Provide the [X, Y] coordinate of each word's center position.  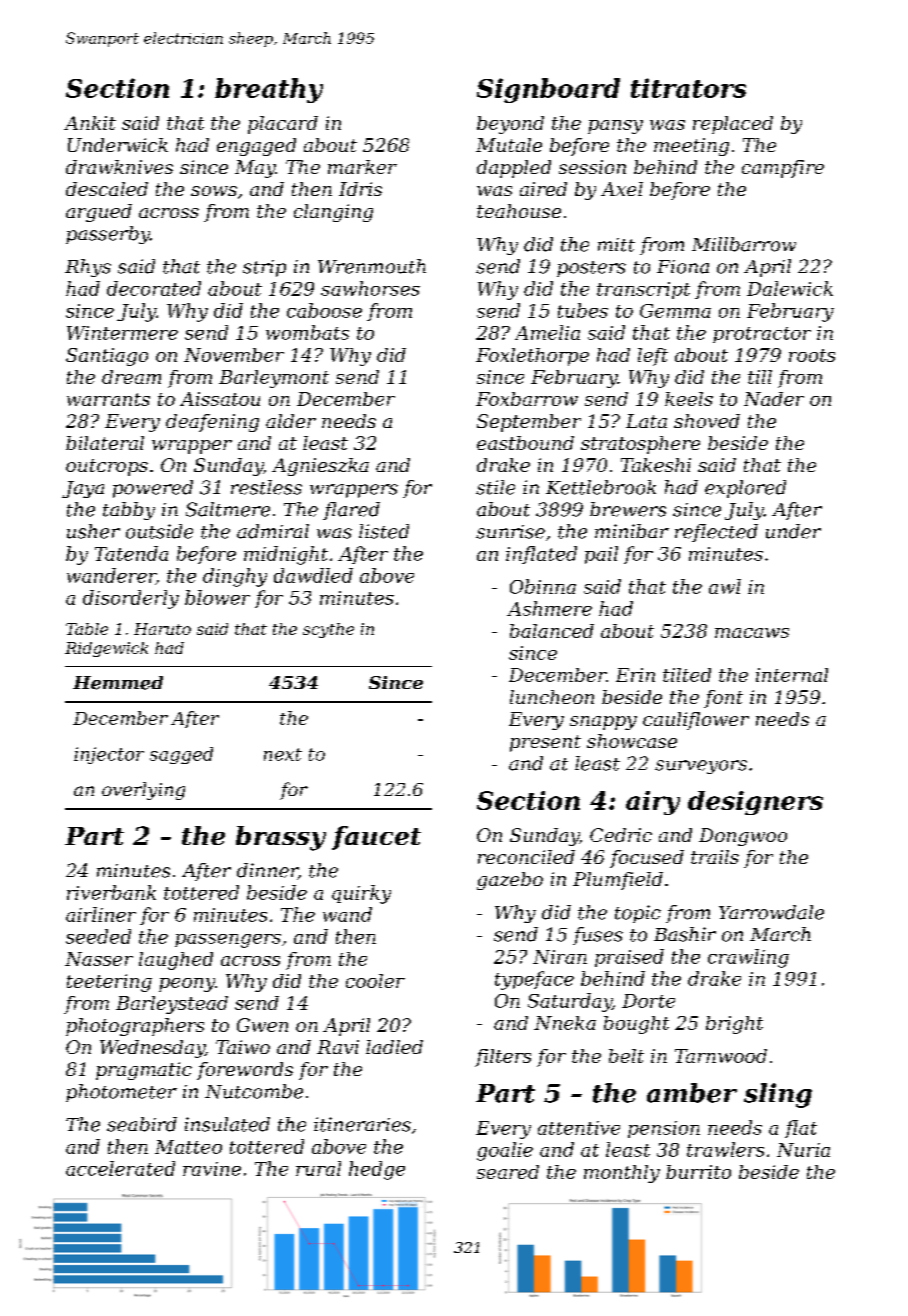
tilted [687, 675]
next [283, 754]
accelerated [120, 1168]
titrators [688, 88]
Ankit [90, 123]
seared [508, 1172]
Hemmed [118, 683]
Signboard [548, 90]
